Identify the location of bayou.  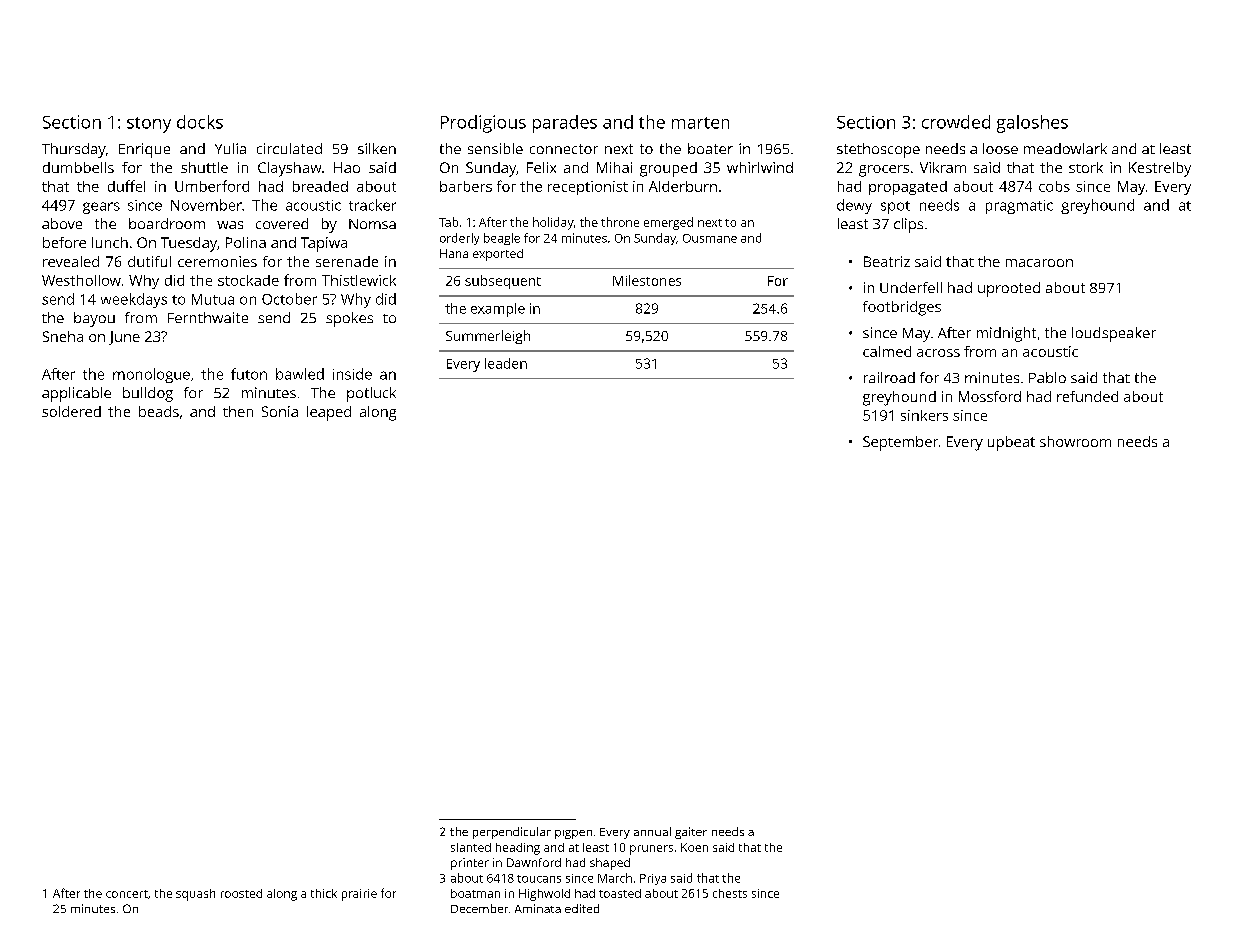
(94, 319).
